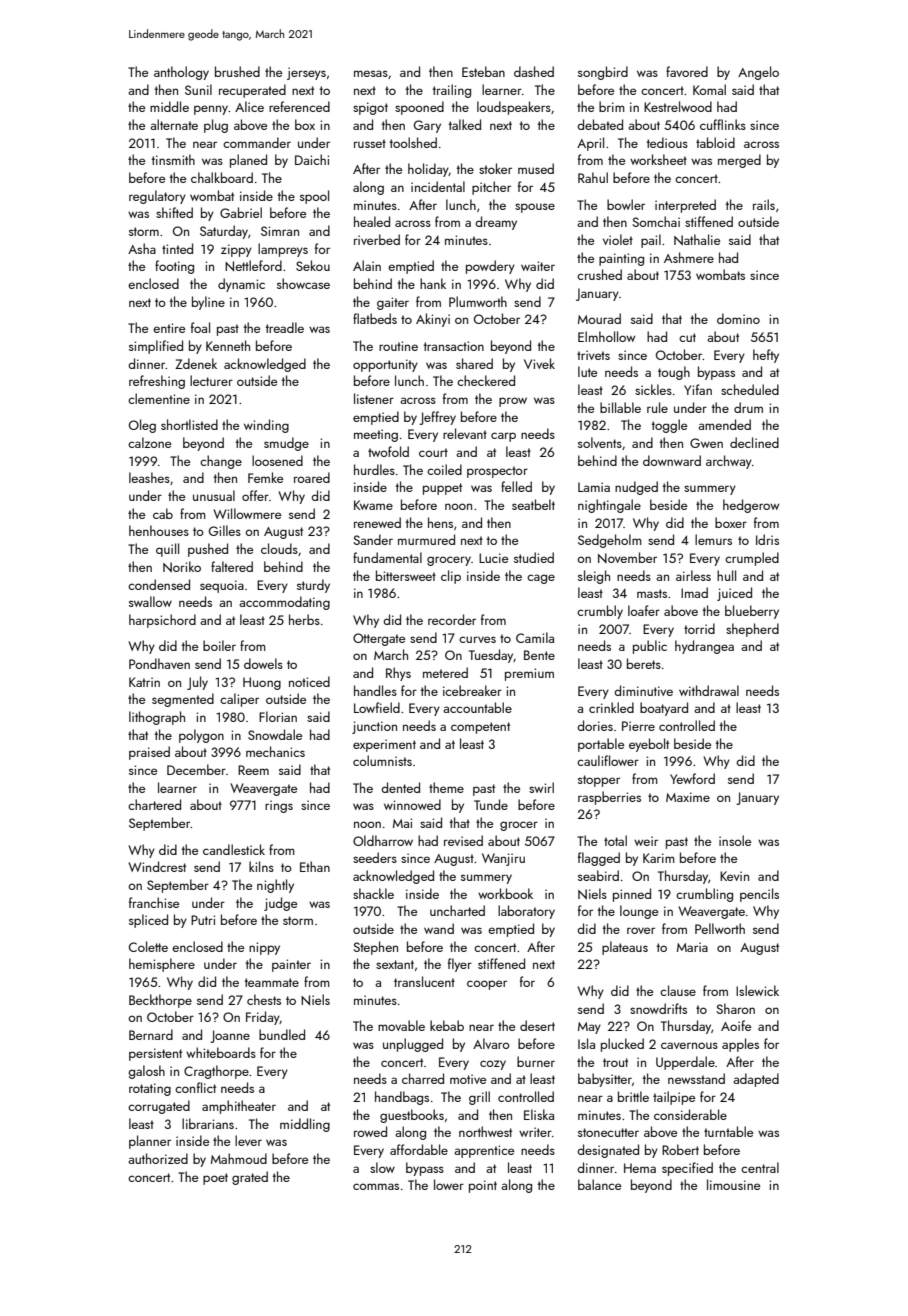  What do you see at coordinates (379, 639) in the screenshot?
I see `Ottergate` at bounding box center [379, 639].
